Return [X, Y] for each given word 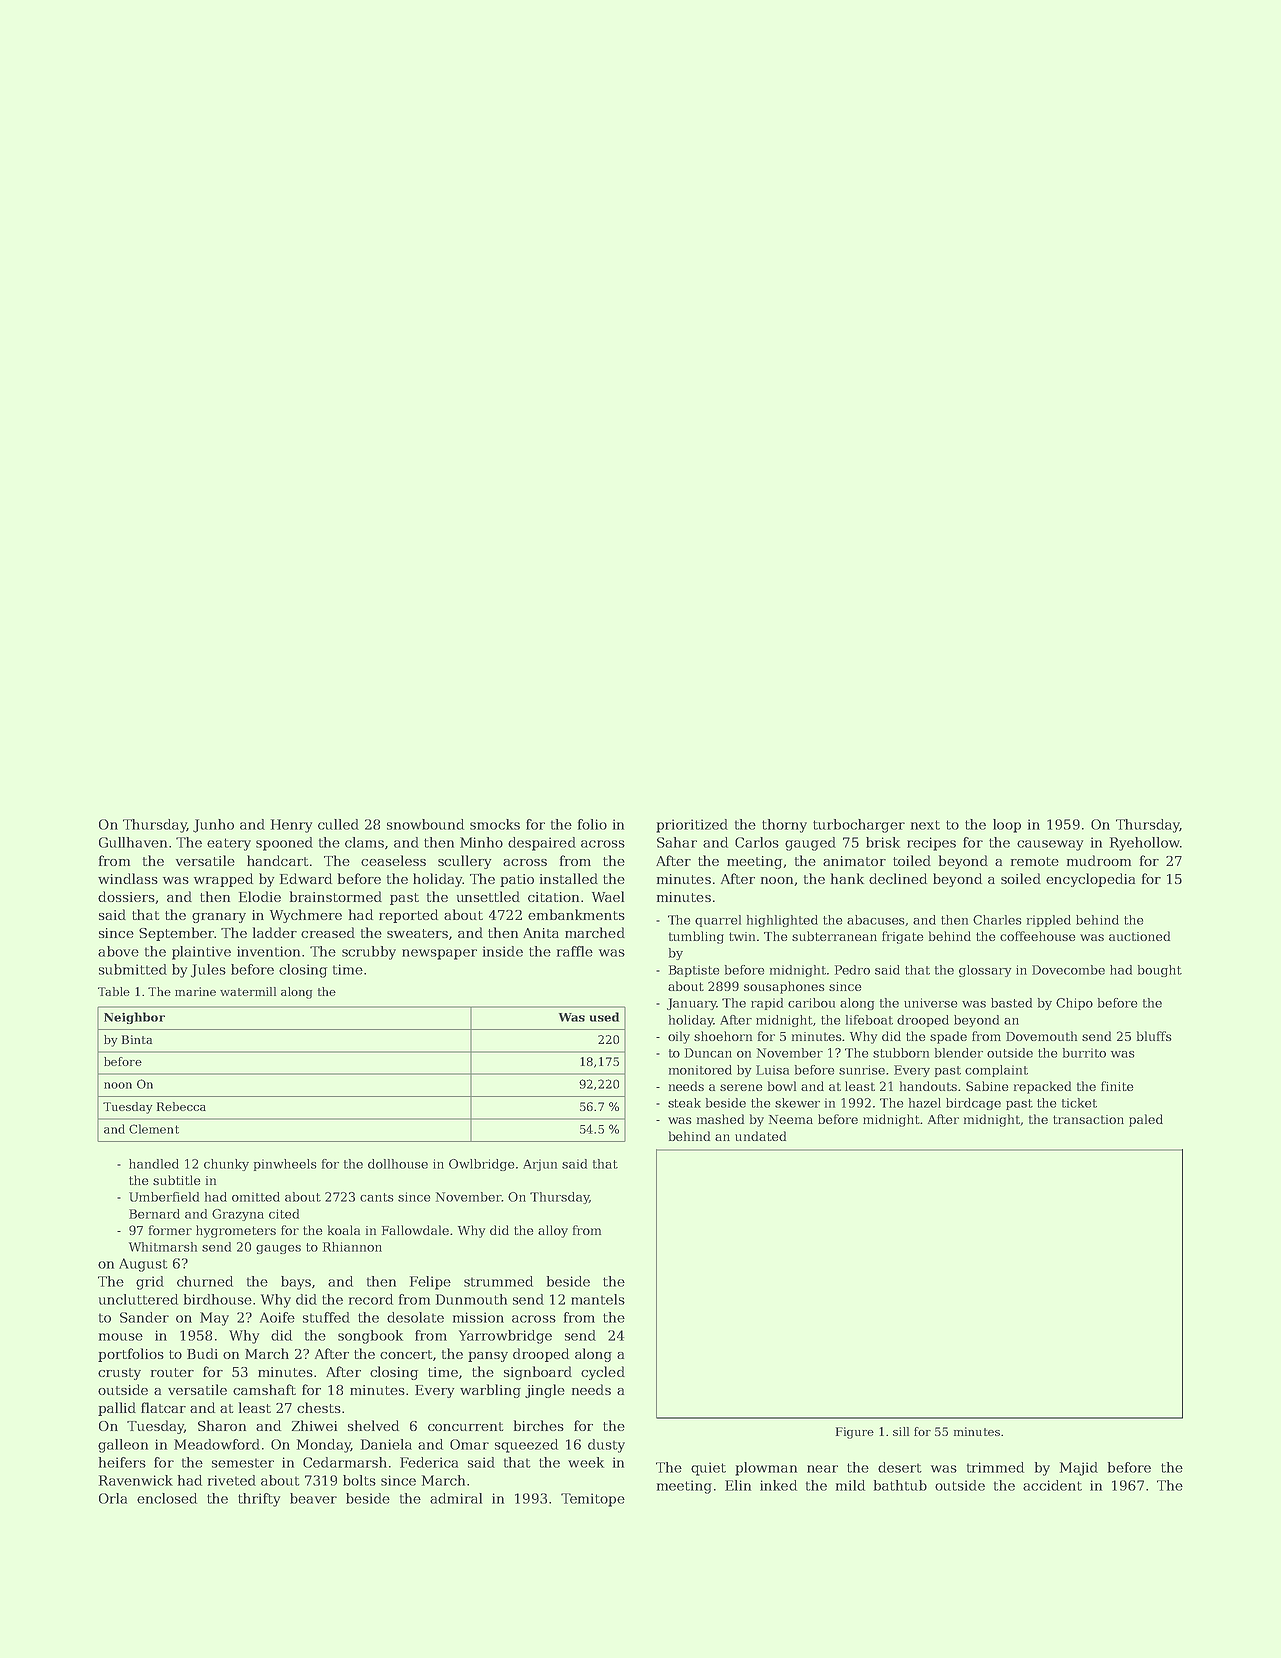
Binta [137, 1039]
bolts [359, 1480]
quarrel [718, 921]
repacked [1042, 1087]
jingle [545, 1391]
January [692, 1004]
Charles [997, 920]
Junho [213, 826]
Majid [1079, 1469]
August [143, 1265]
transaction [1088, 1119]
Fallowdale [415, 1230]
